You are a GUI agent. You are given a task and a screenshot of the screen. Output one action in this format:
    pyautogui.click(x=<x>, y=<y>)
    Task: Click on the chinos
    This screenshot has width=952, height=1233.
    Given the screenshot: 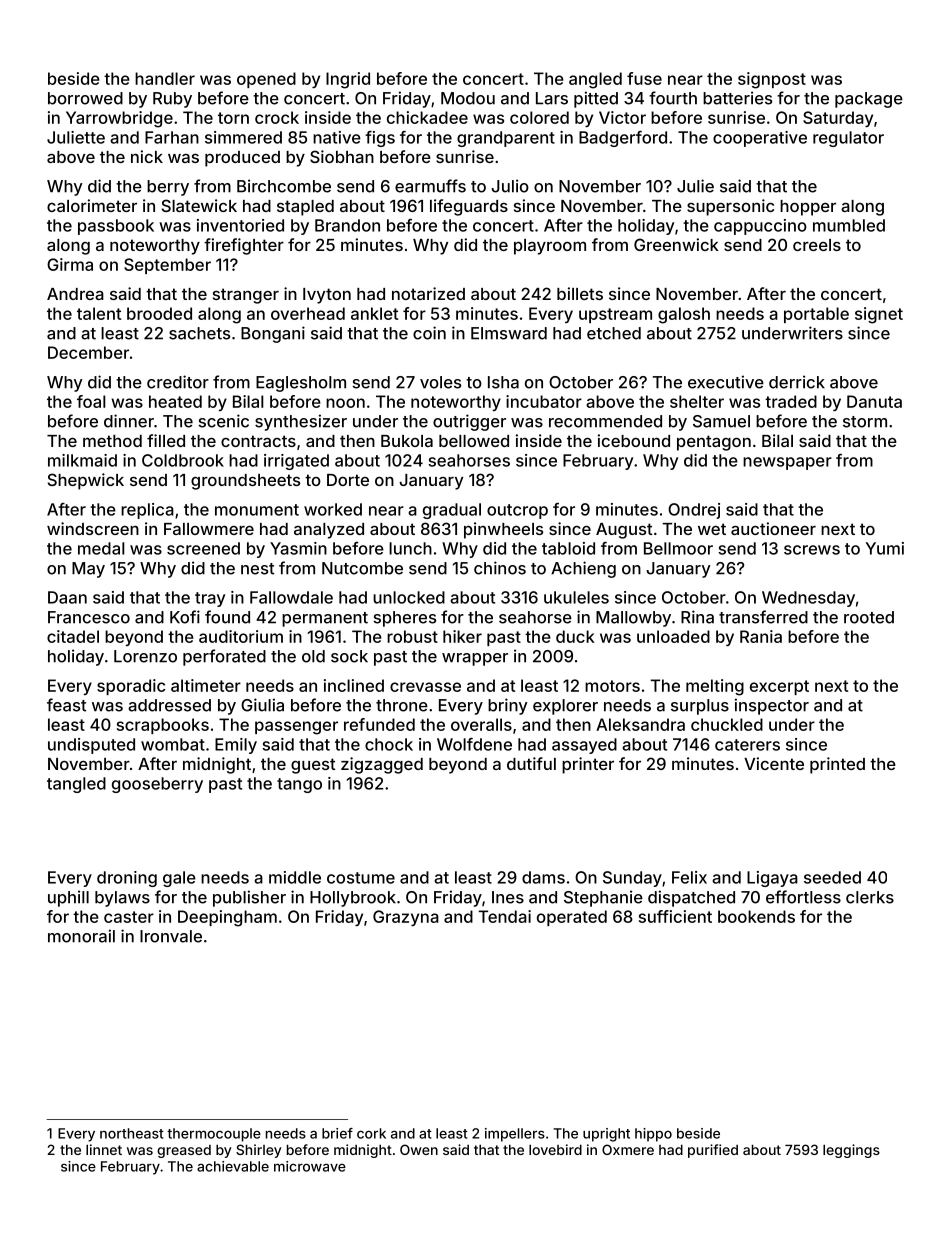 What is the action you would take?
    pyautogui.click(x=500, y=568)
